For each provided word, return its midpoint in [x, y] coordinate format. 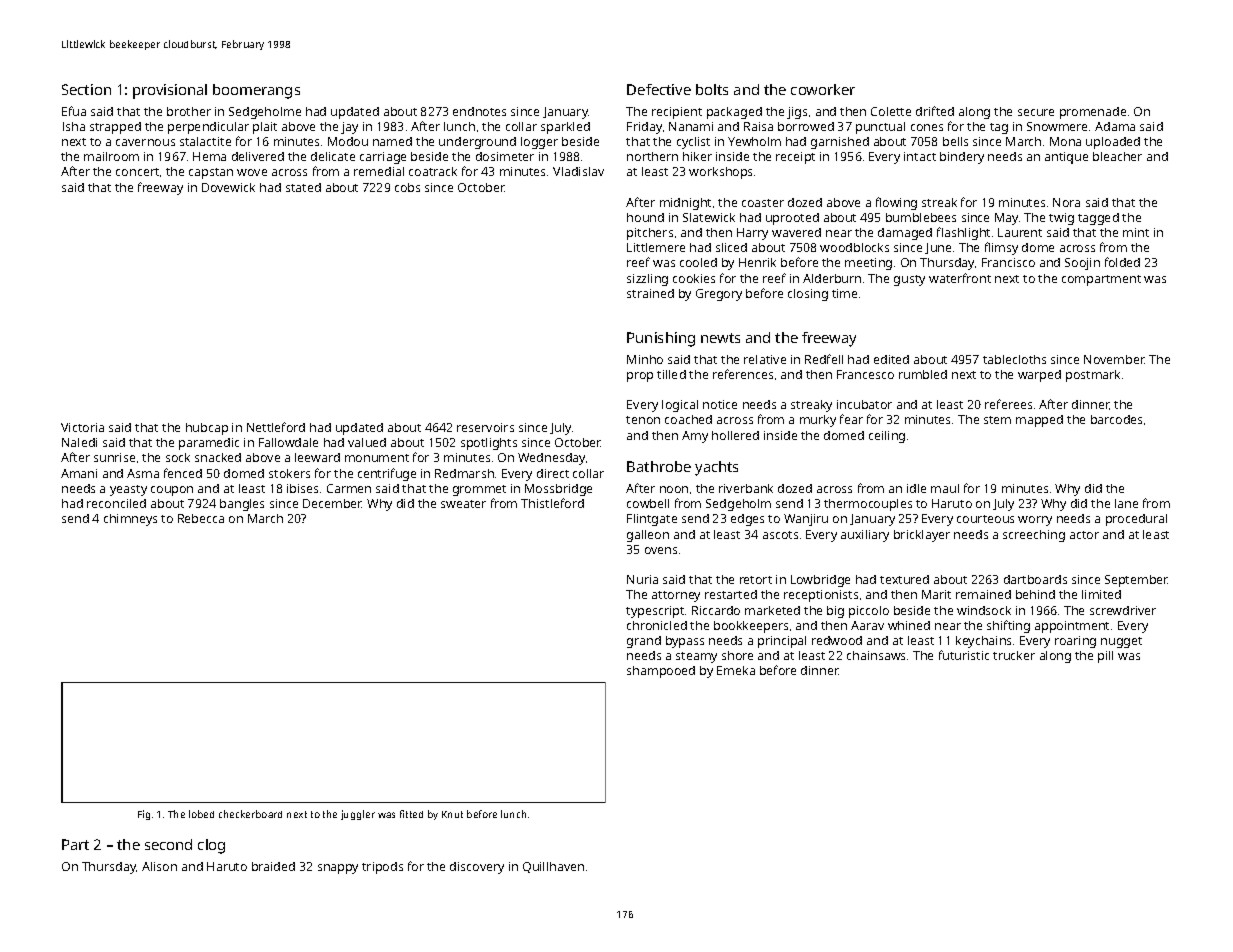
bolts [712, 89]
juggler [358, 815]
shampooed [661, 672]
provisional [170, 91]
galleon [648, 536]
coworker [823, 89]
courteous [985, 519]
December [332, 503]
